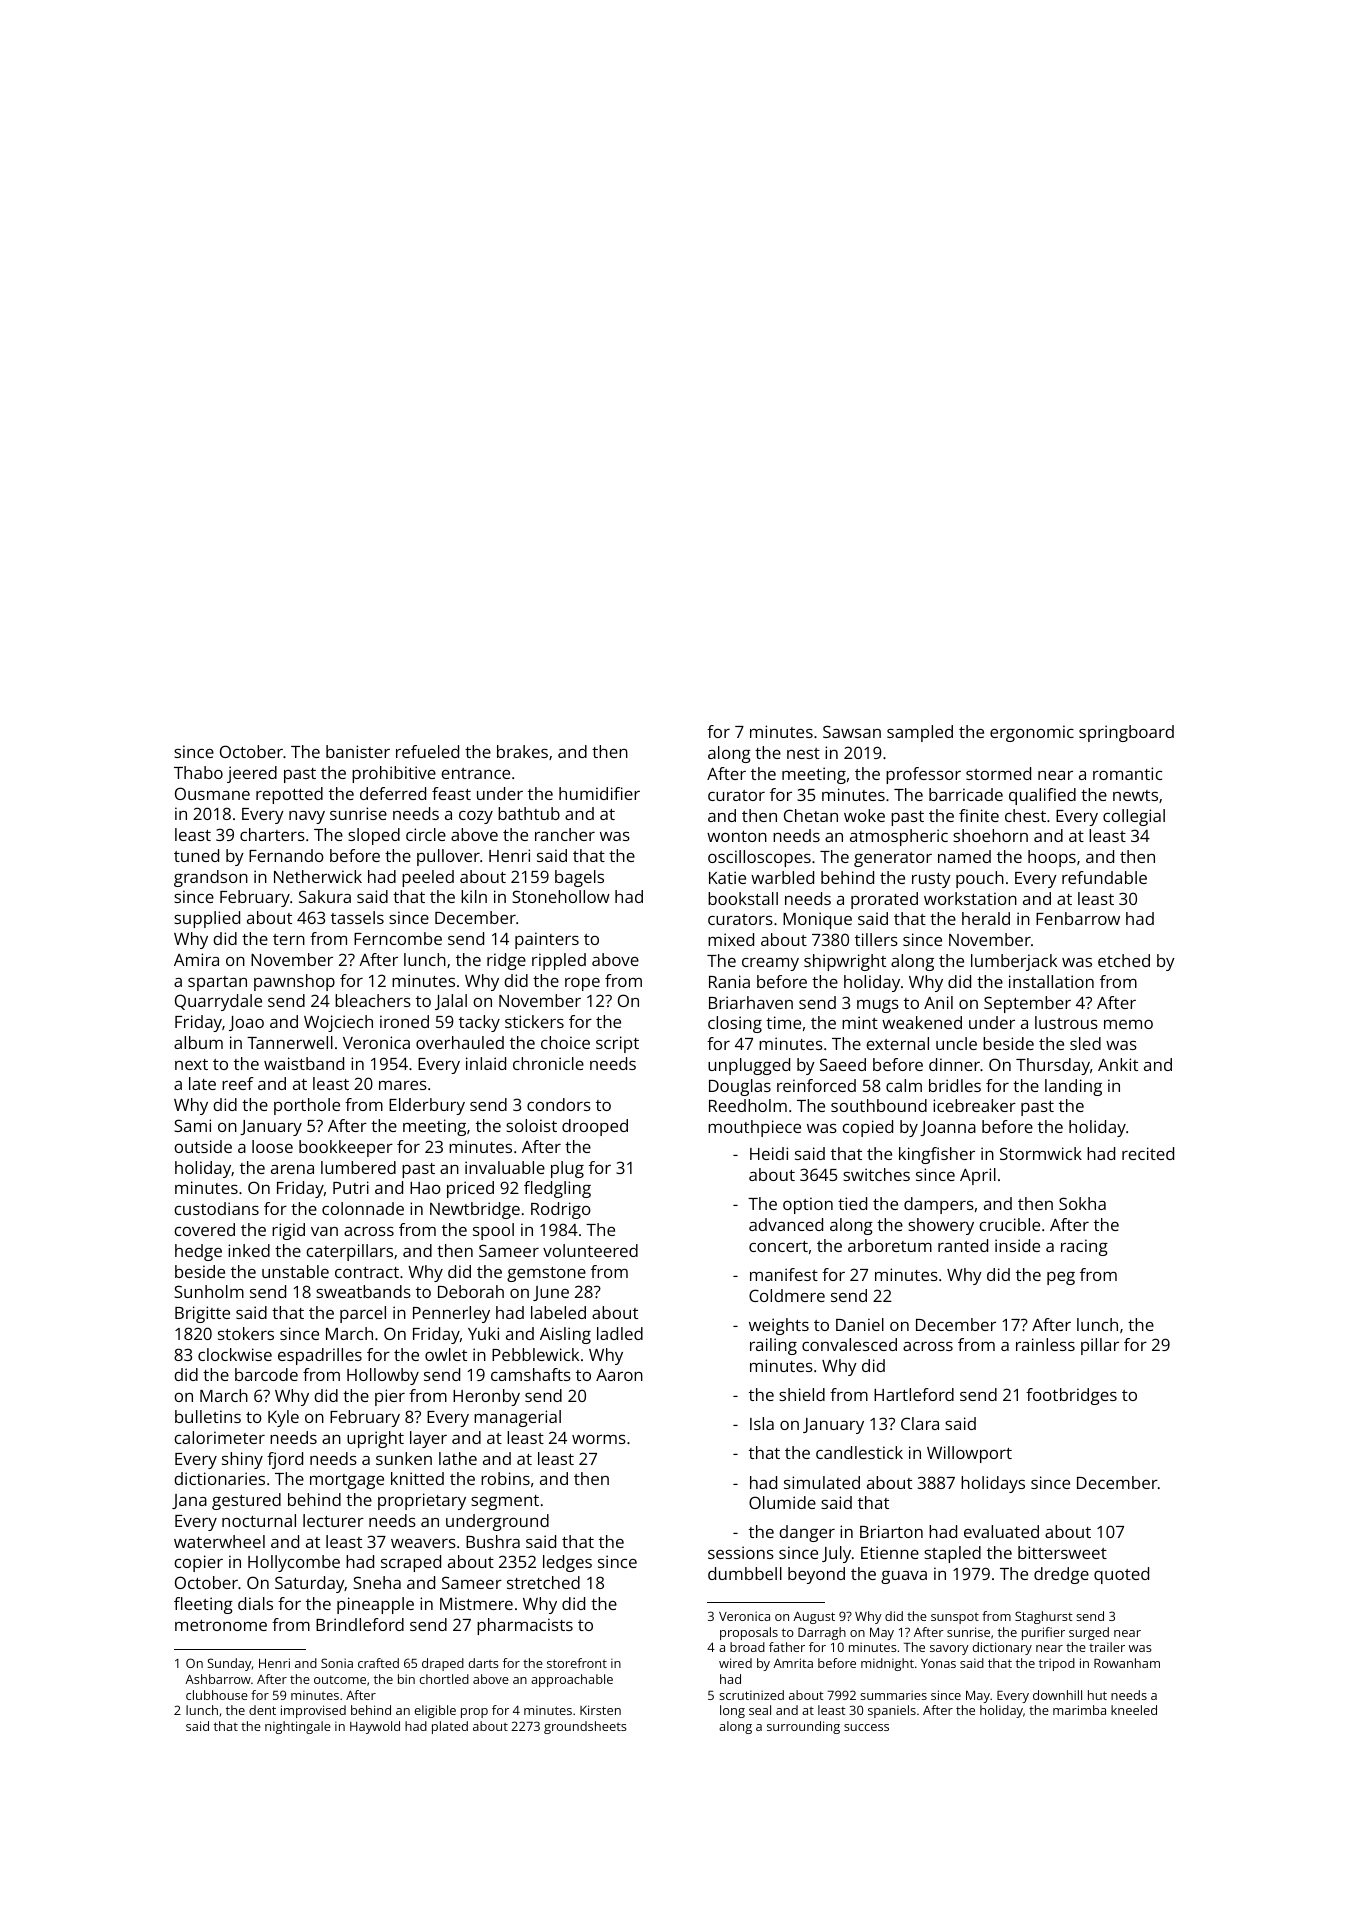 This screenshot has width=1352, height=1912. What do you see at coordinates (803, 753) in the screenshot?
I see `nest` at bounding box center [803, 753].
